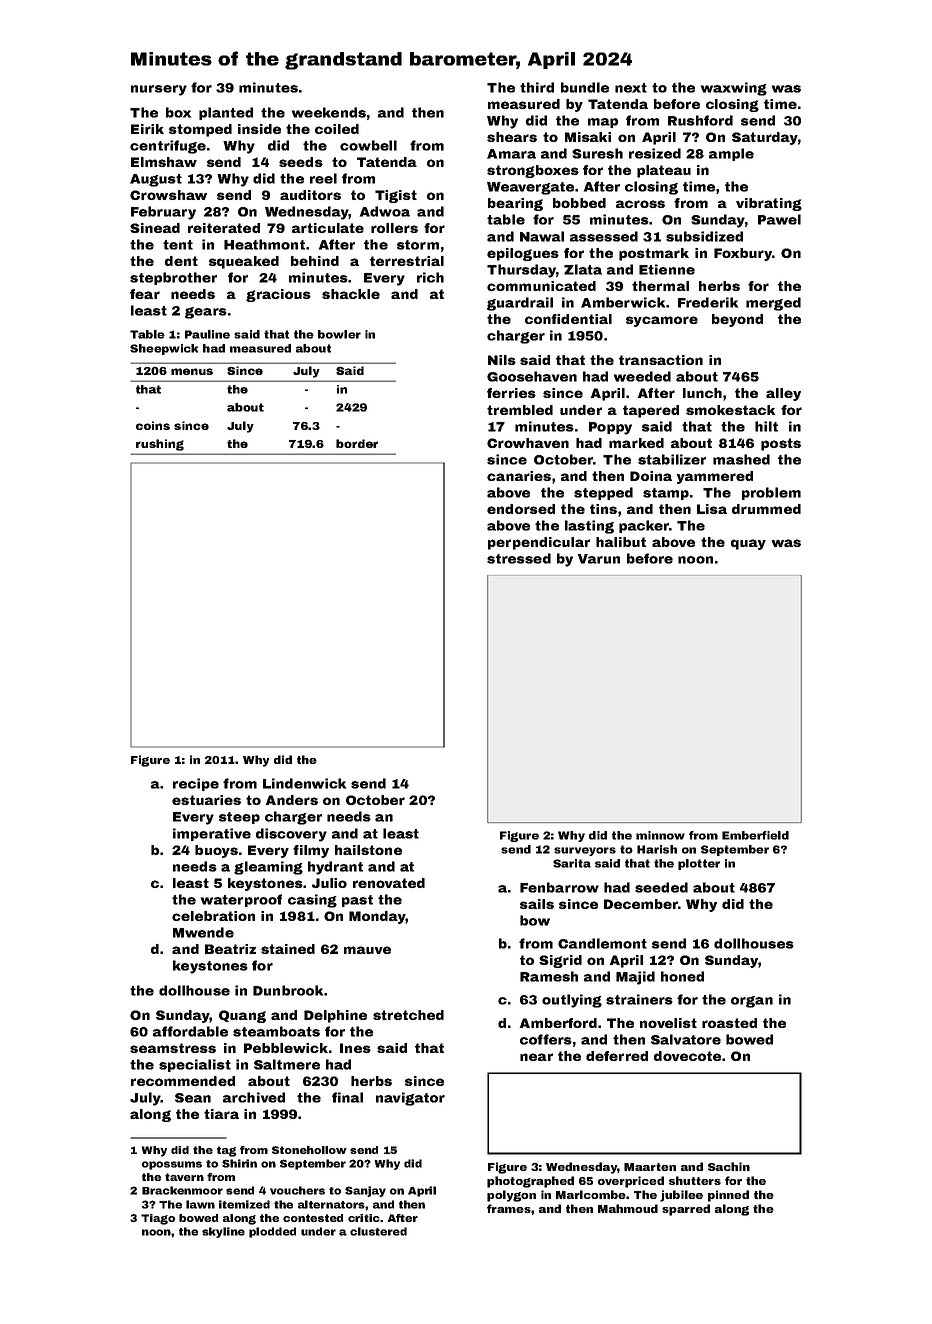  Describe the element at coordinates (752, 1002) in the image. I see `organ` at that location.
